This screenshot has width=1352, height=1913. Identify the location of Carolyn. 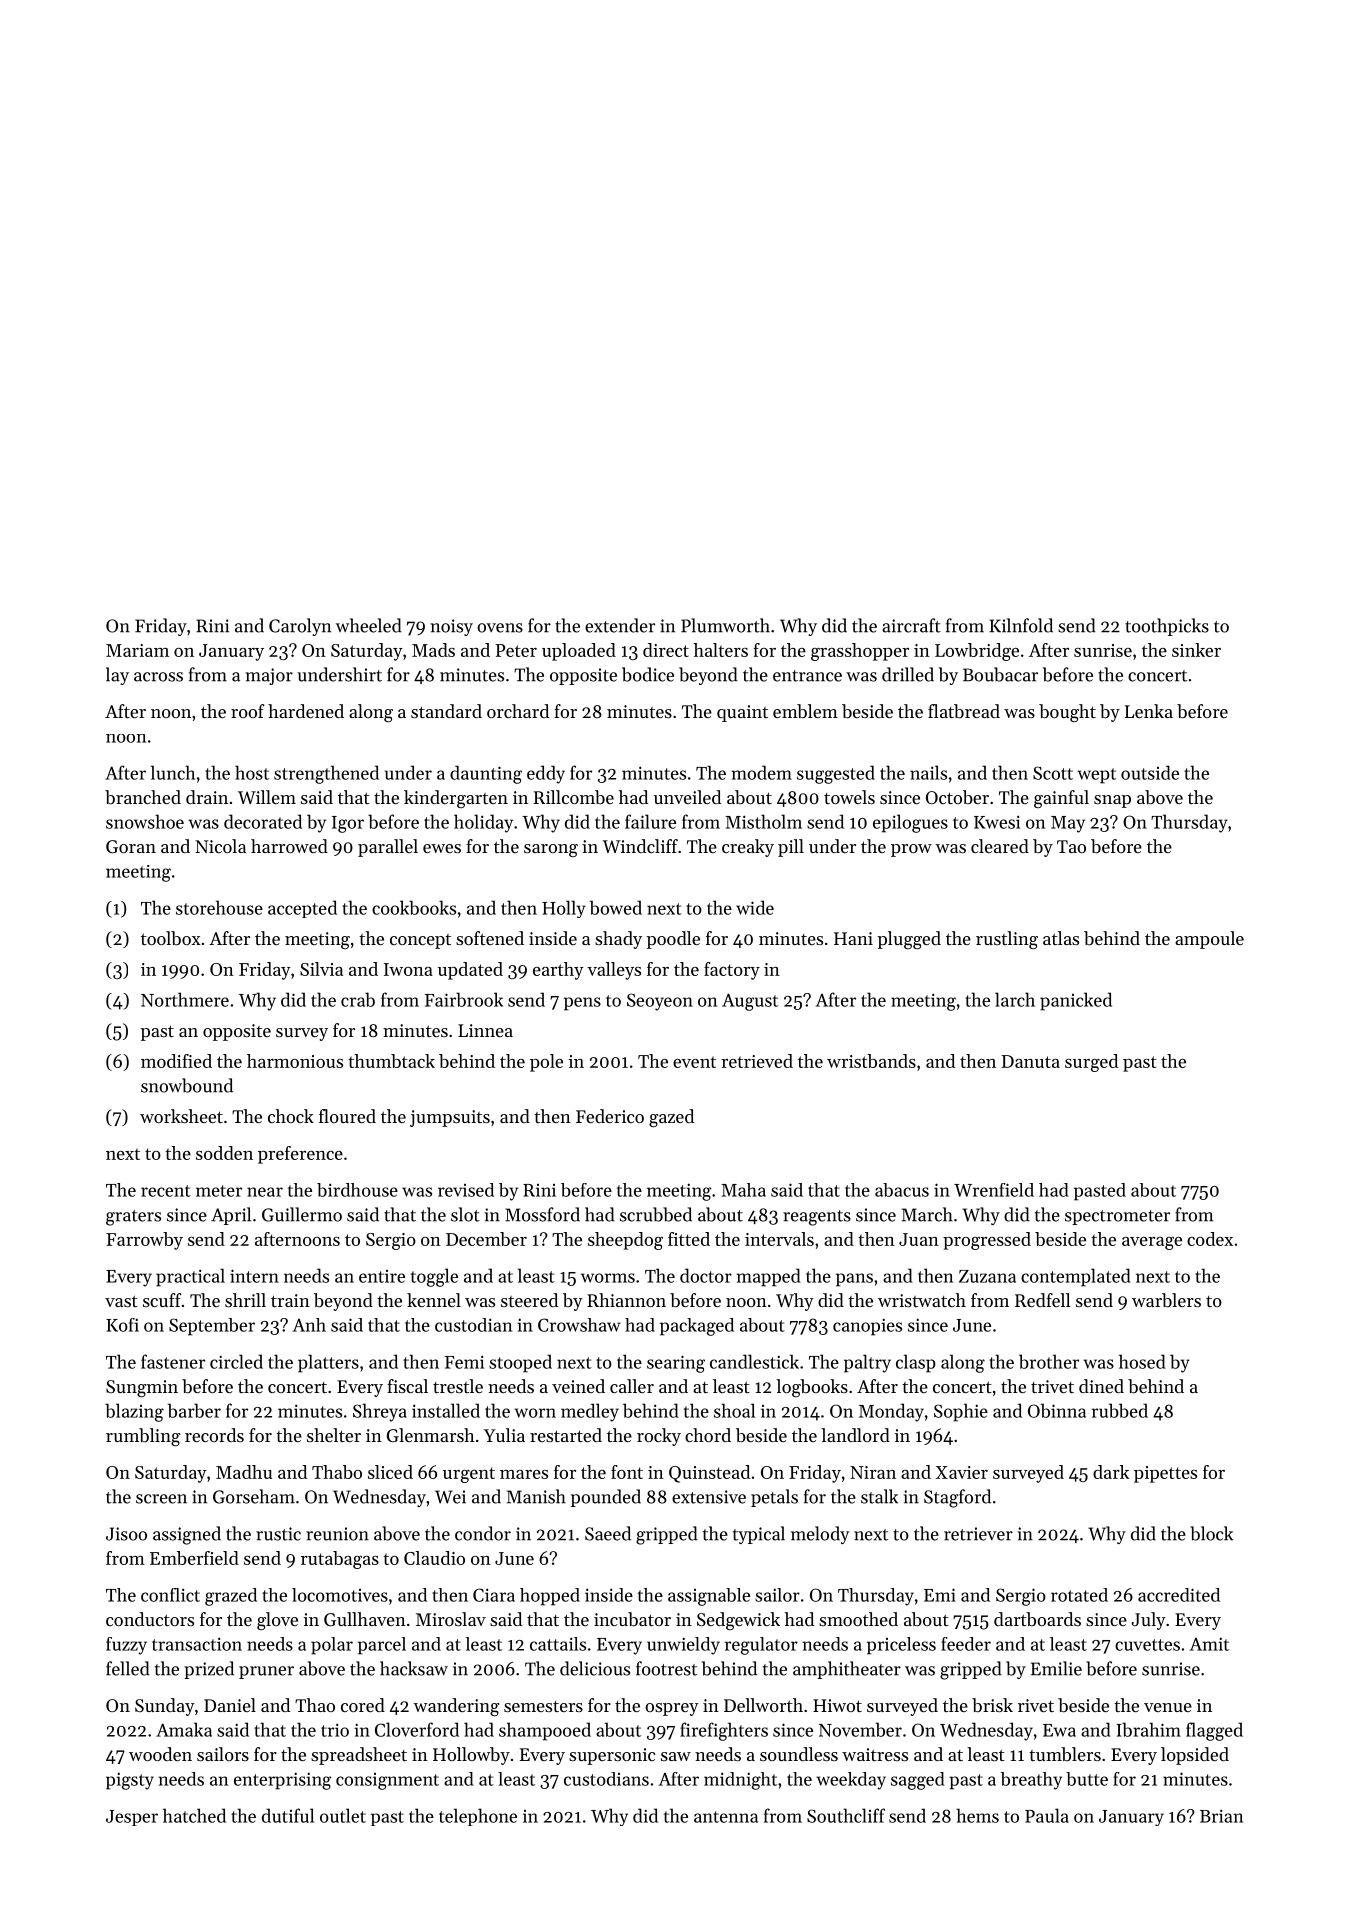
(300, 627).
